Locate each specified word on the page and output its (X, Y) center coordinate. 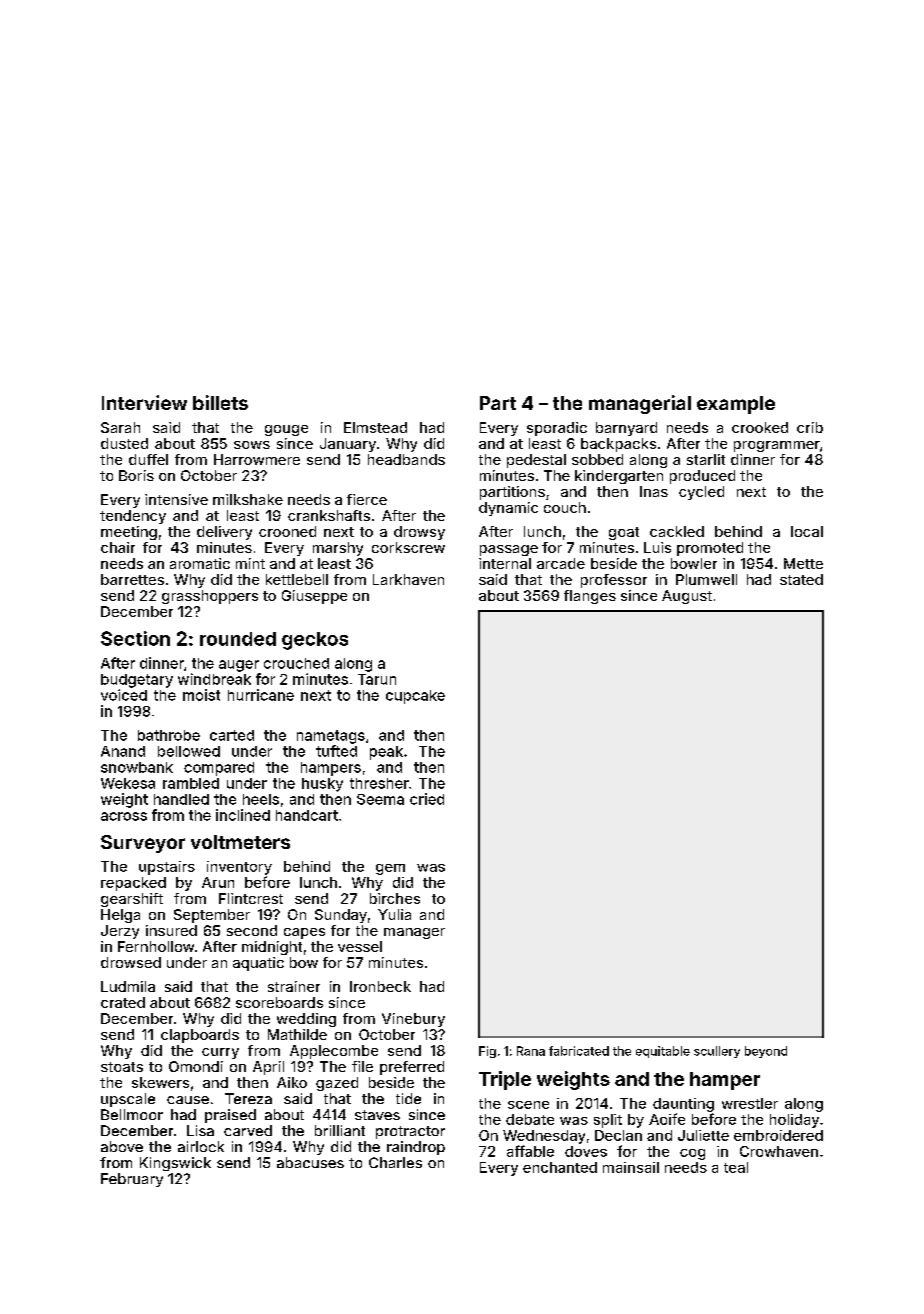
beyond (766, 1052)
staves (377, 1115)
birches (395, 898)
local (807, 531)
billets (220, 402)
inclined (243, 815)
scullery (717, 1052)
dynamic (508, 509)
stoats (122, 1067)
